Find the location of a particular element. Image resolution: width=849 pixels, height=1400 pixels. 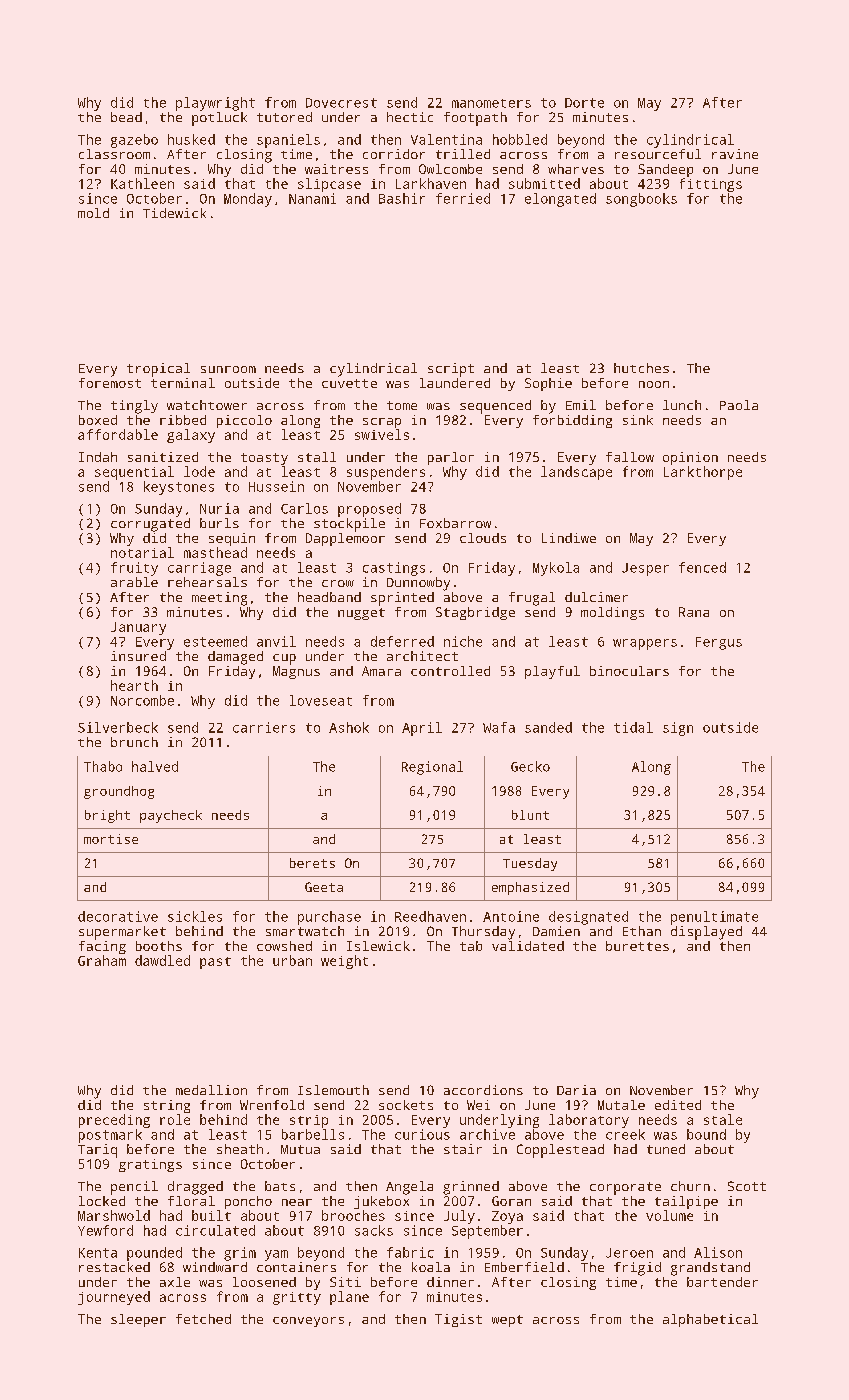

Zoya is located at coordinates (507, 1217).
